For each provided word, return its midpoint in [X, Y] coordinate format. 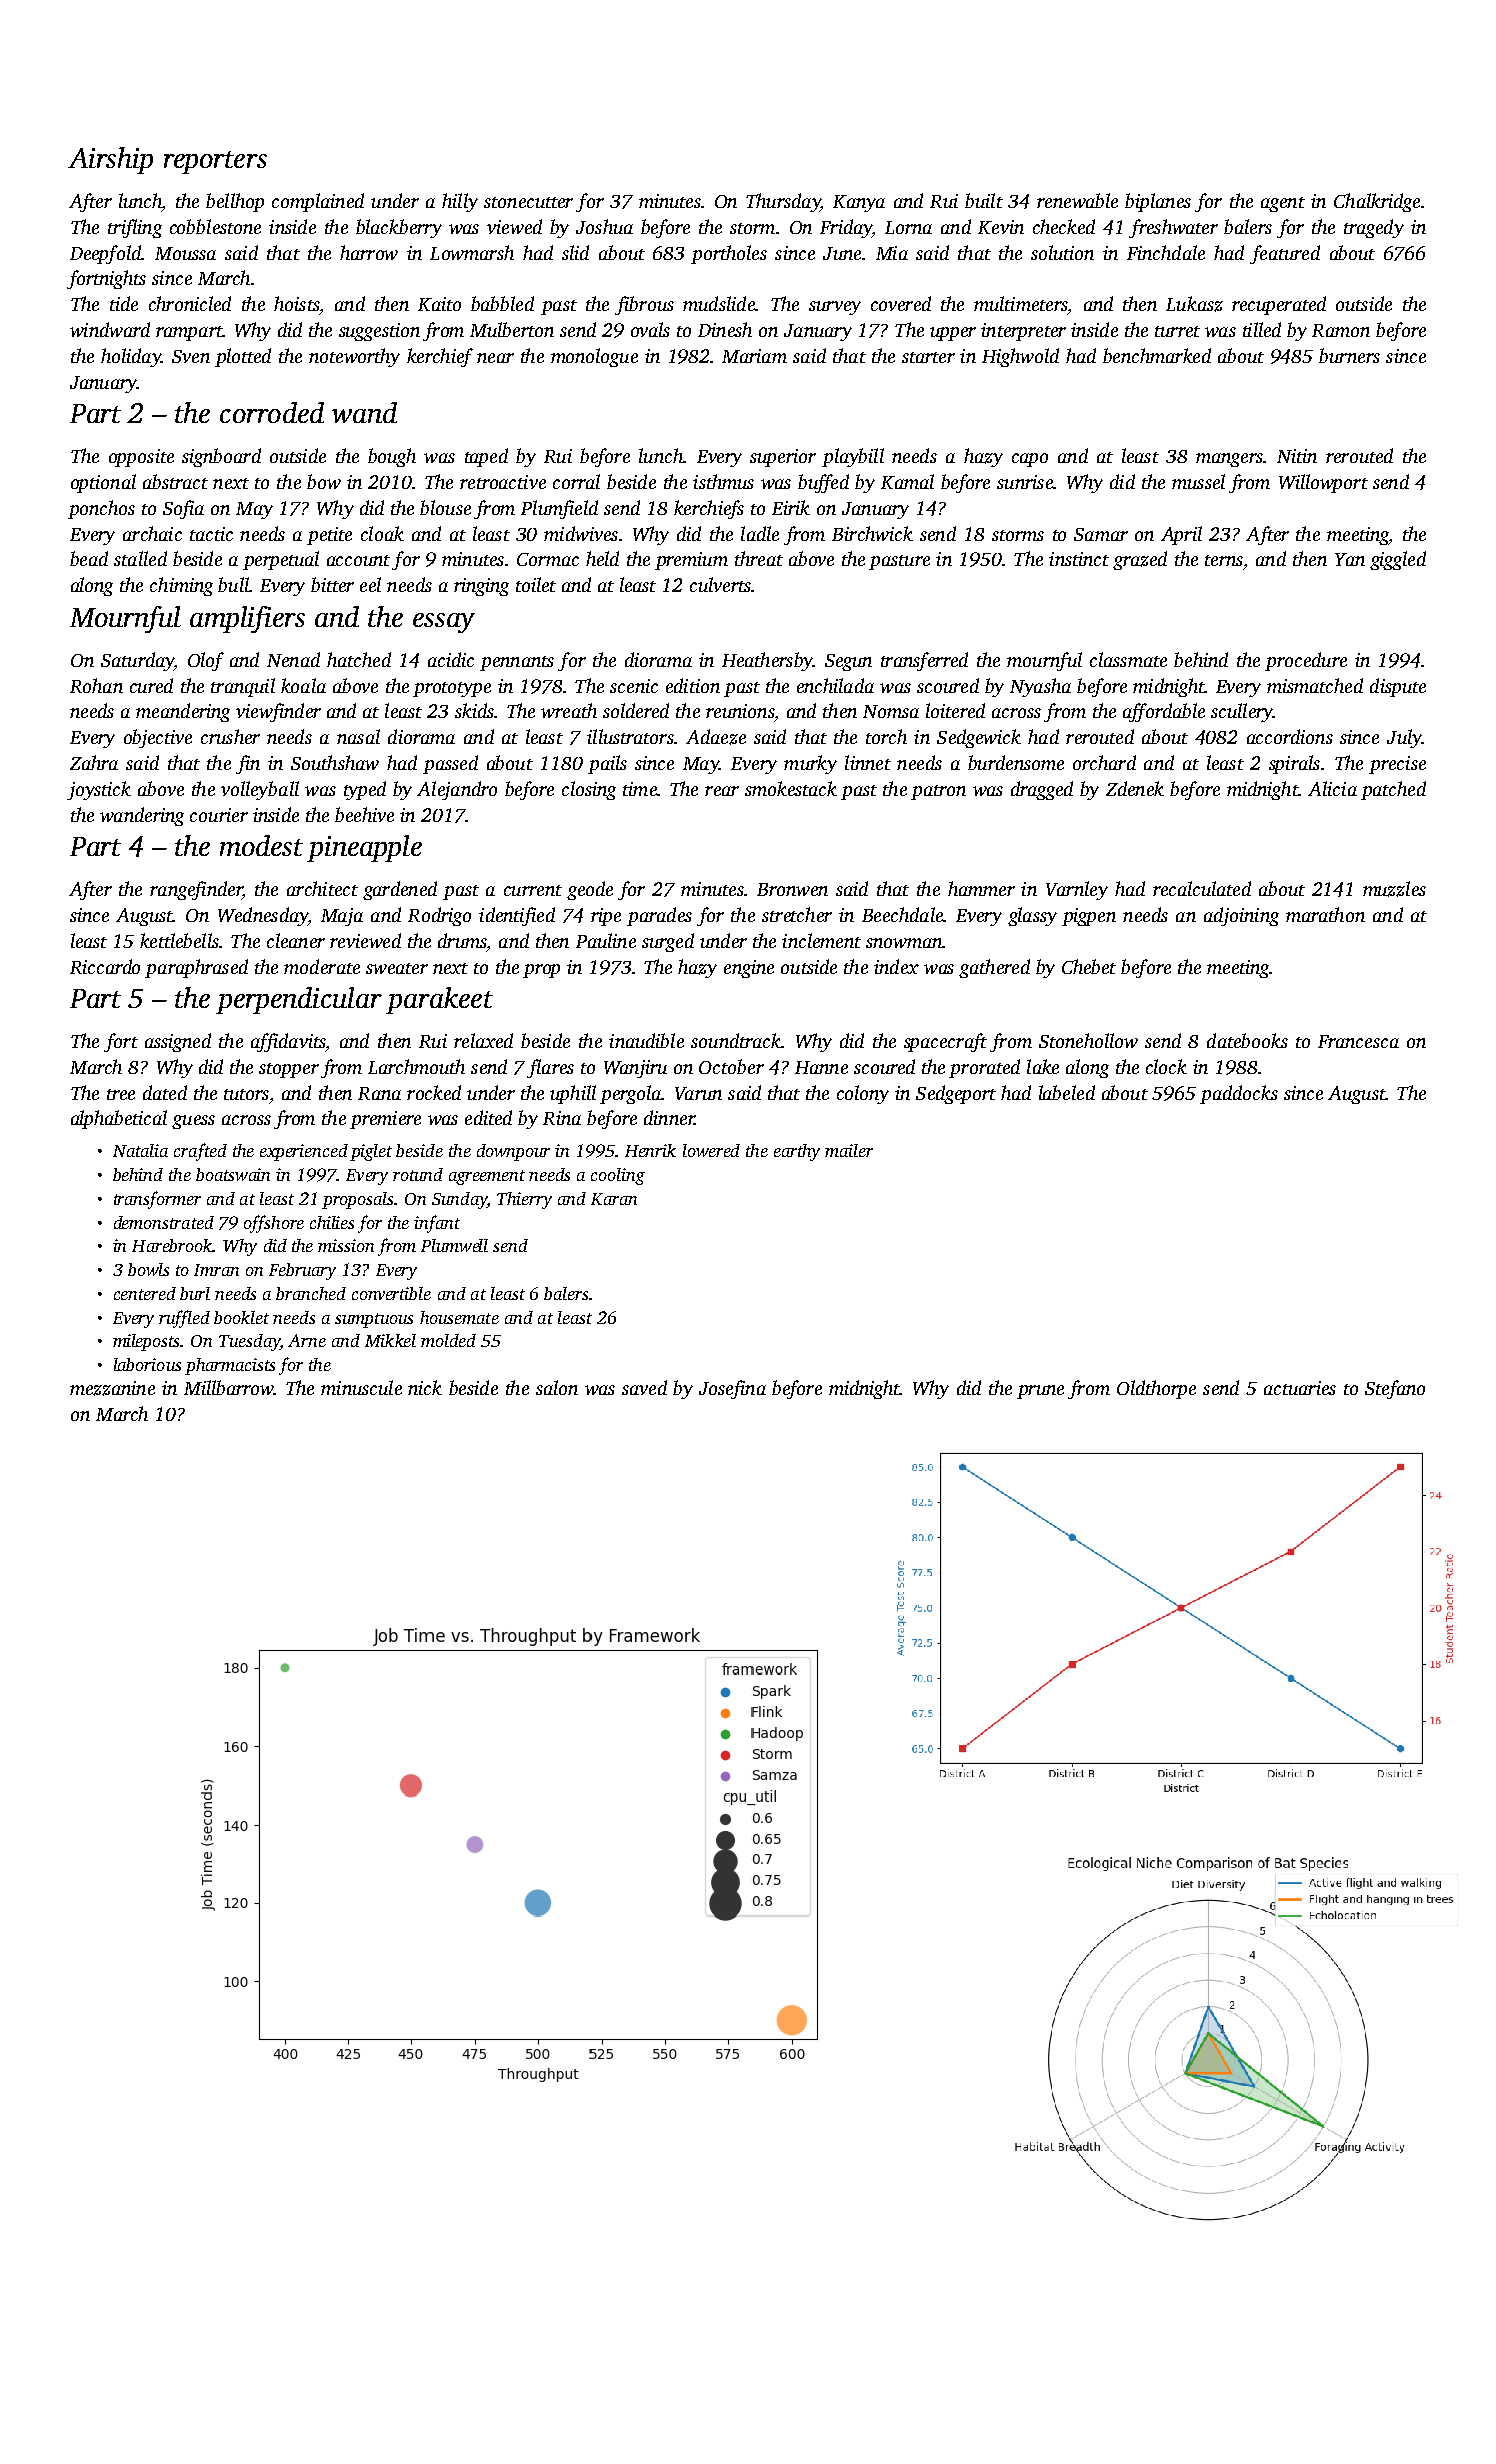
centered [145, 1293]
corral [576, 481]
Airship [110, 160]
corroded [272, 412]
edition [693, 685]
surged [668, 942]
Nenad [293, 659]
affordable [1164, 712]
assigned [178, 1042]
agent [1283, 204]
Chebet [1089, 966]
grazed [1140, 560]
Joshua [604, 226]
